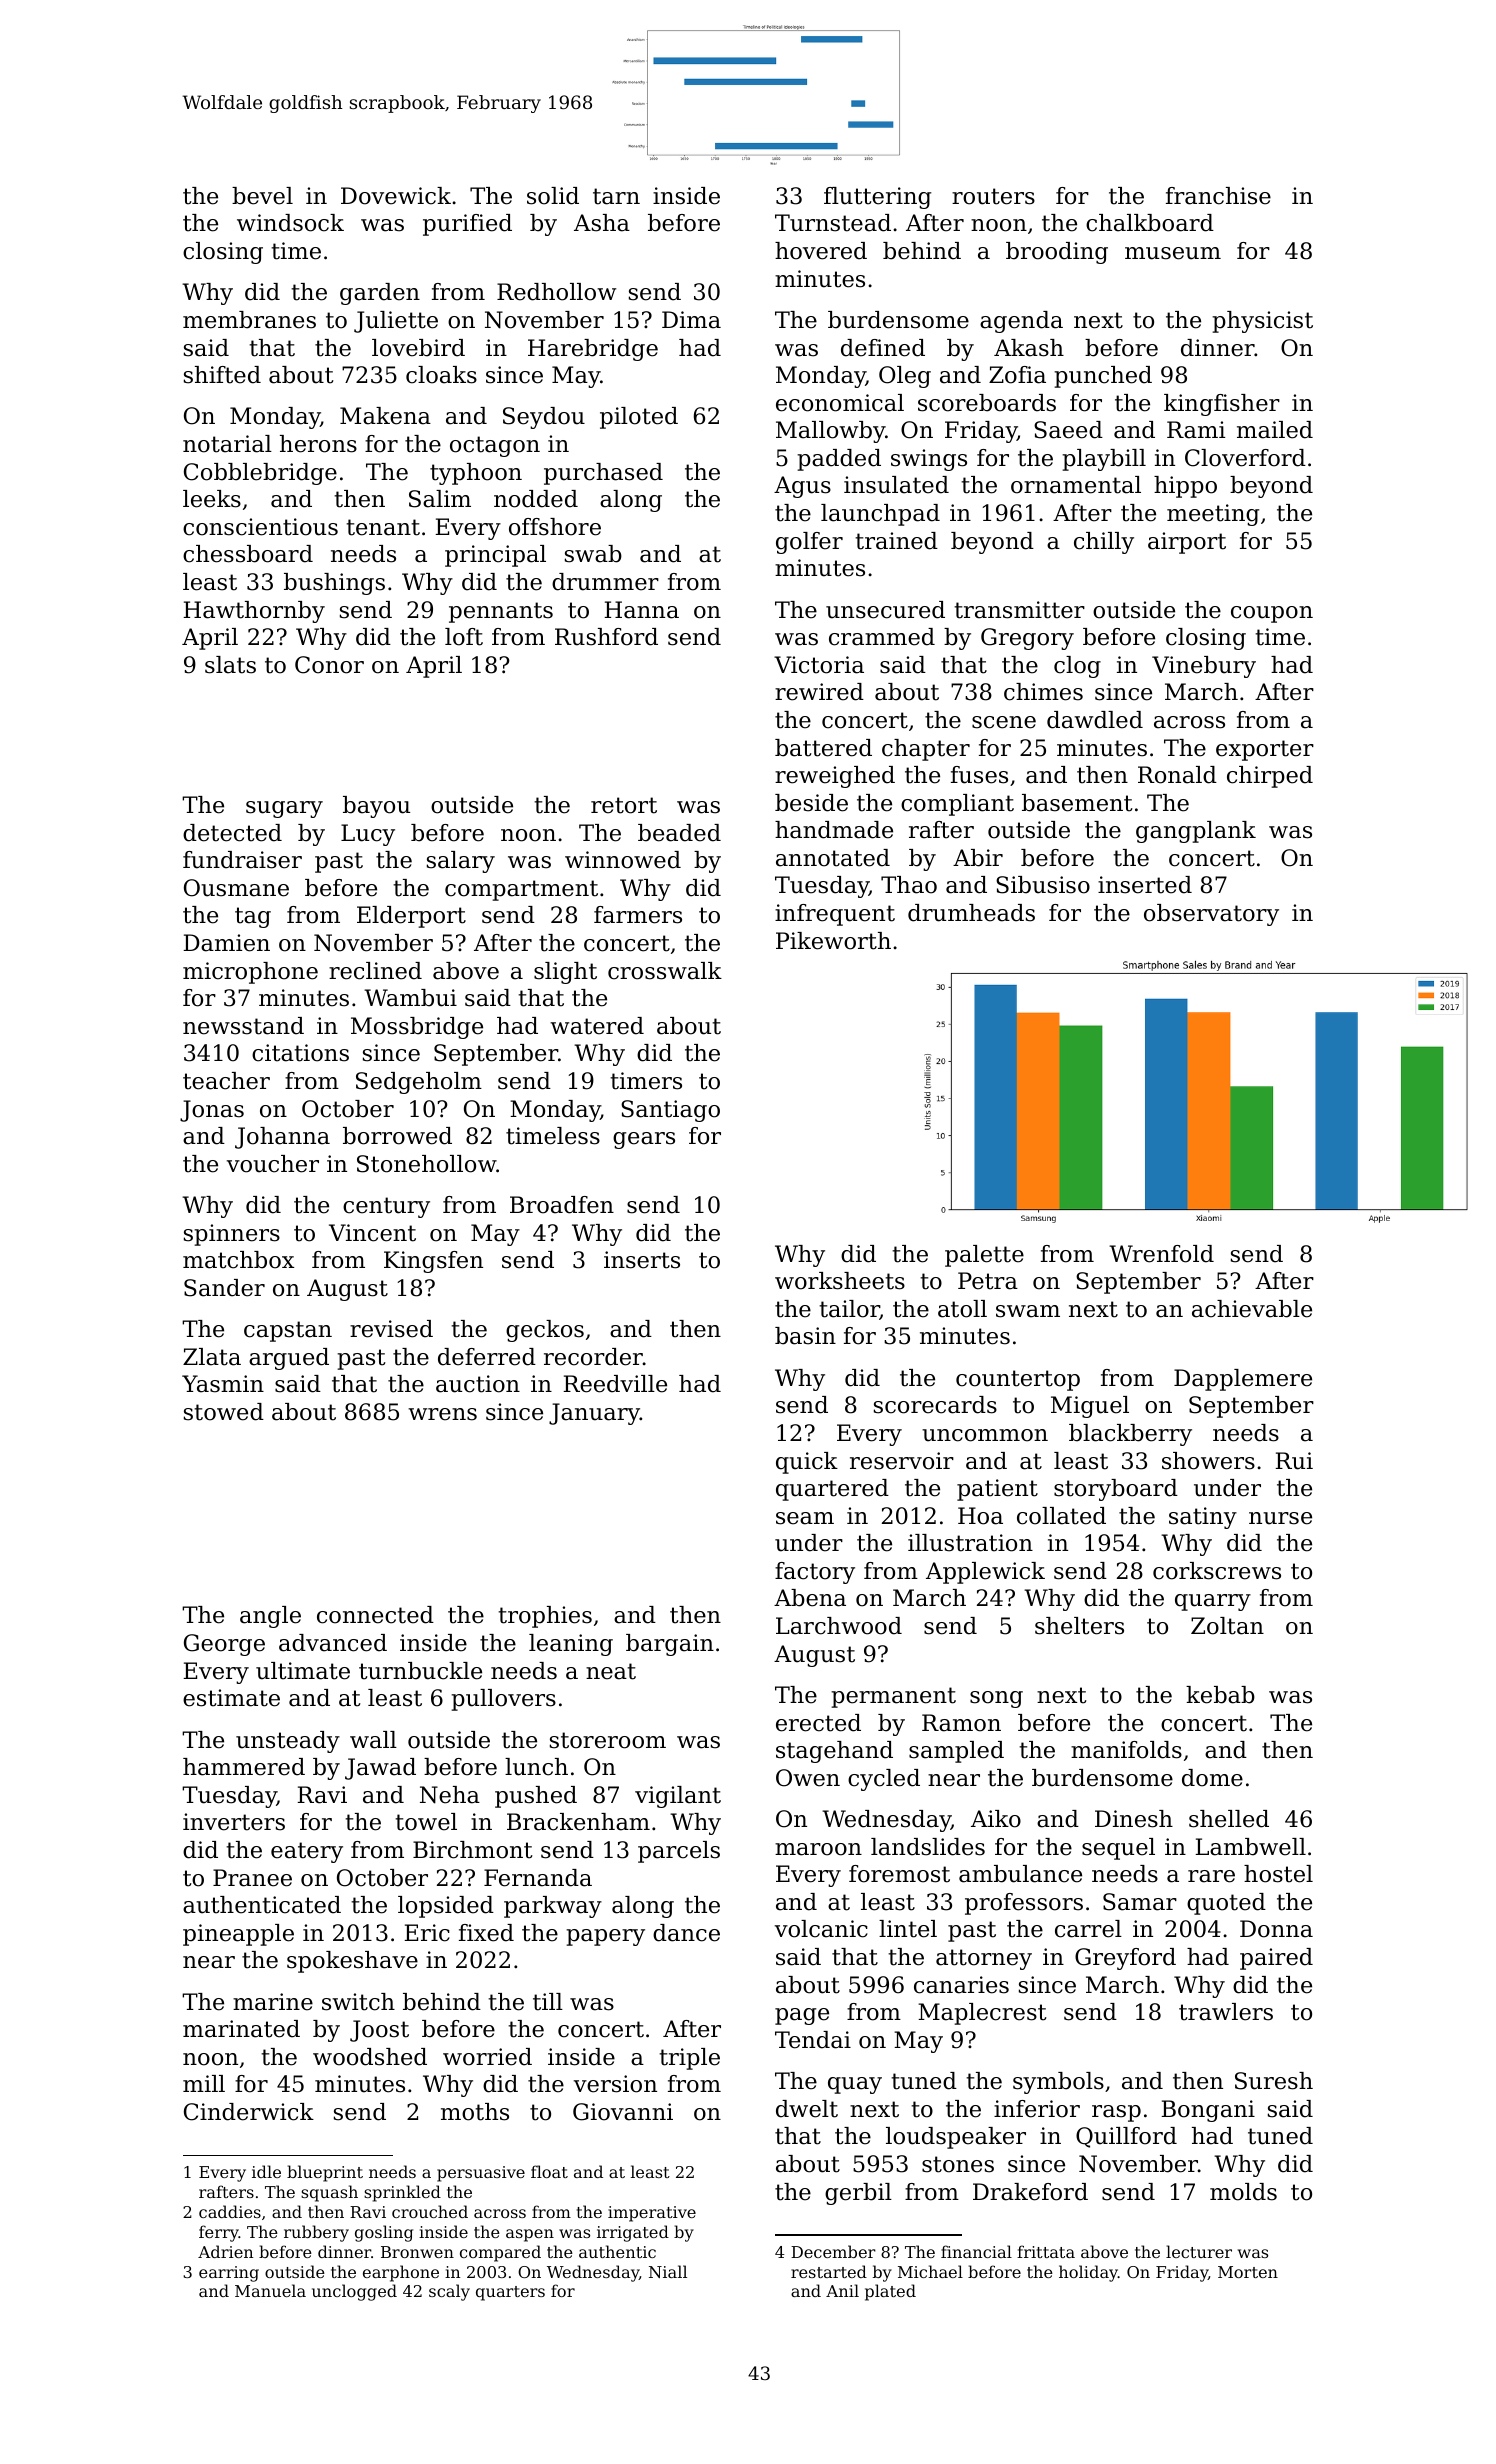  What do you see at coordinates (224, 1412) in the screenshot?
I see `stowed` at bounding box center [224, 1412].
